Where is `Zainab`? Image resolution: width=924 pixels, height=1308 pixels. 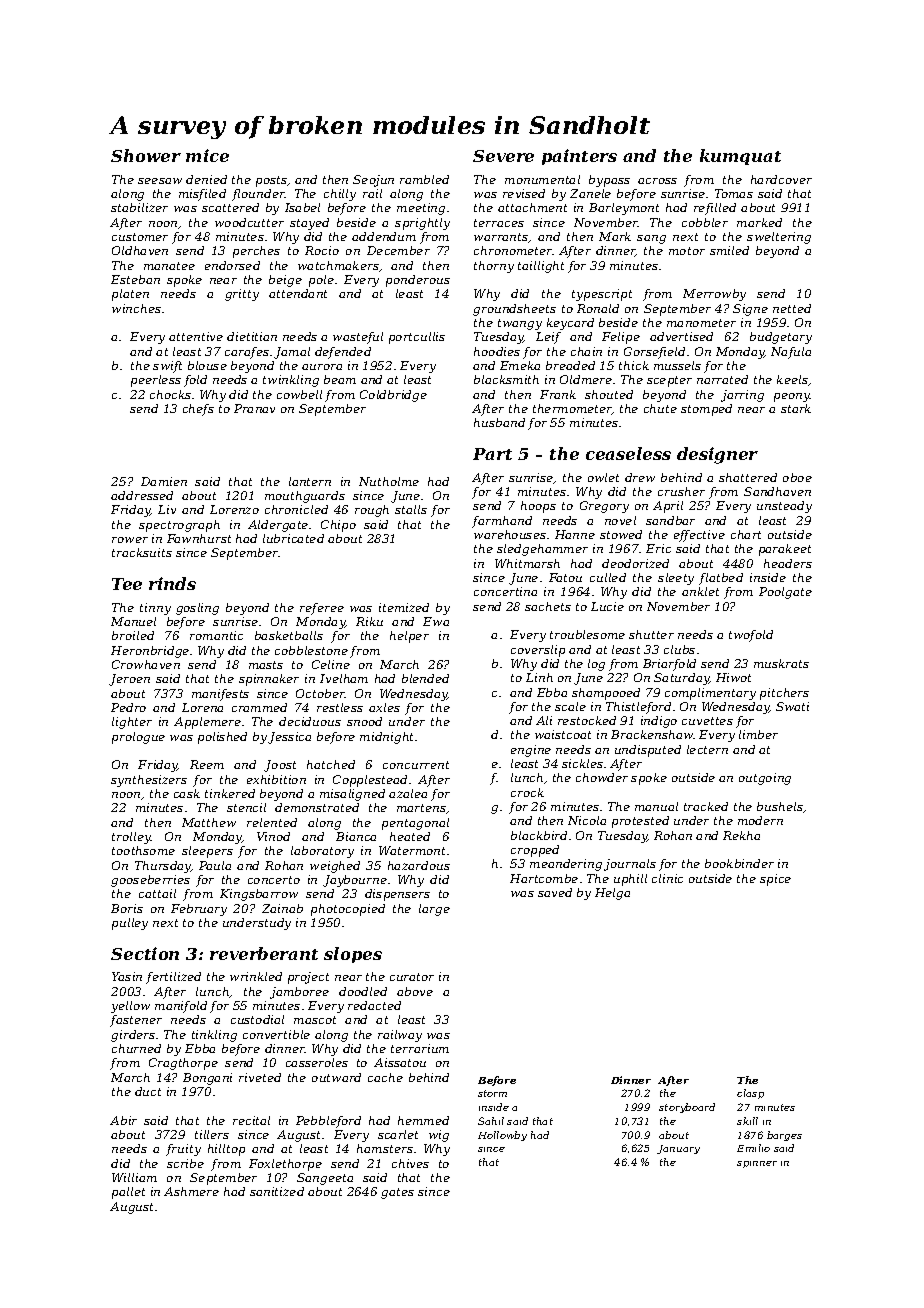 Zainab is located at coordinates (282, 908).
